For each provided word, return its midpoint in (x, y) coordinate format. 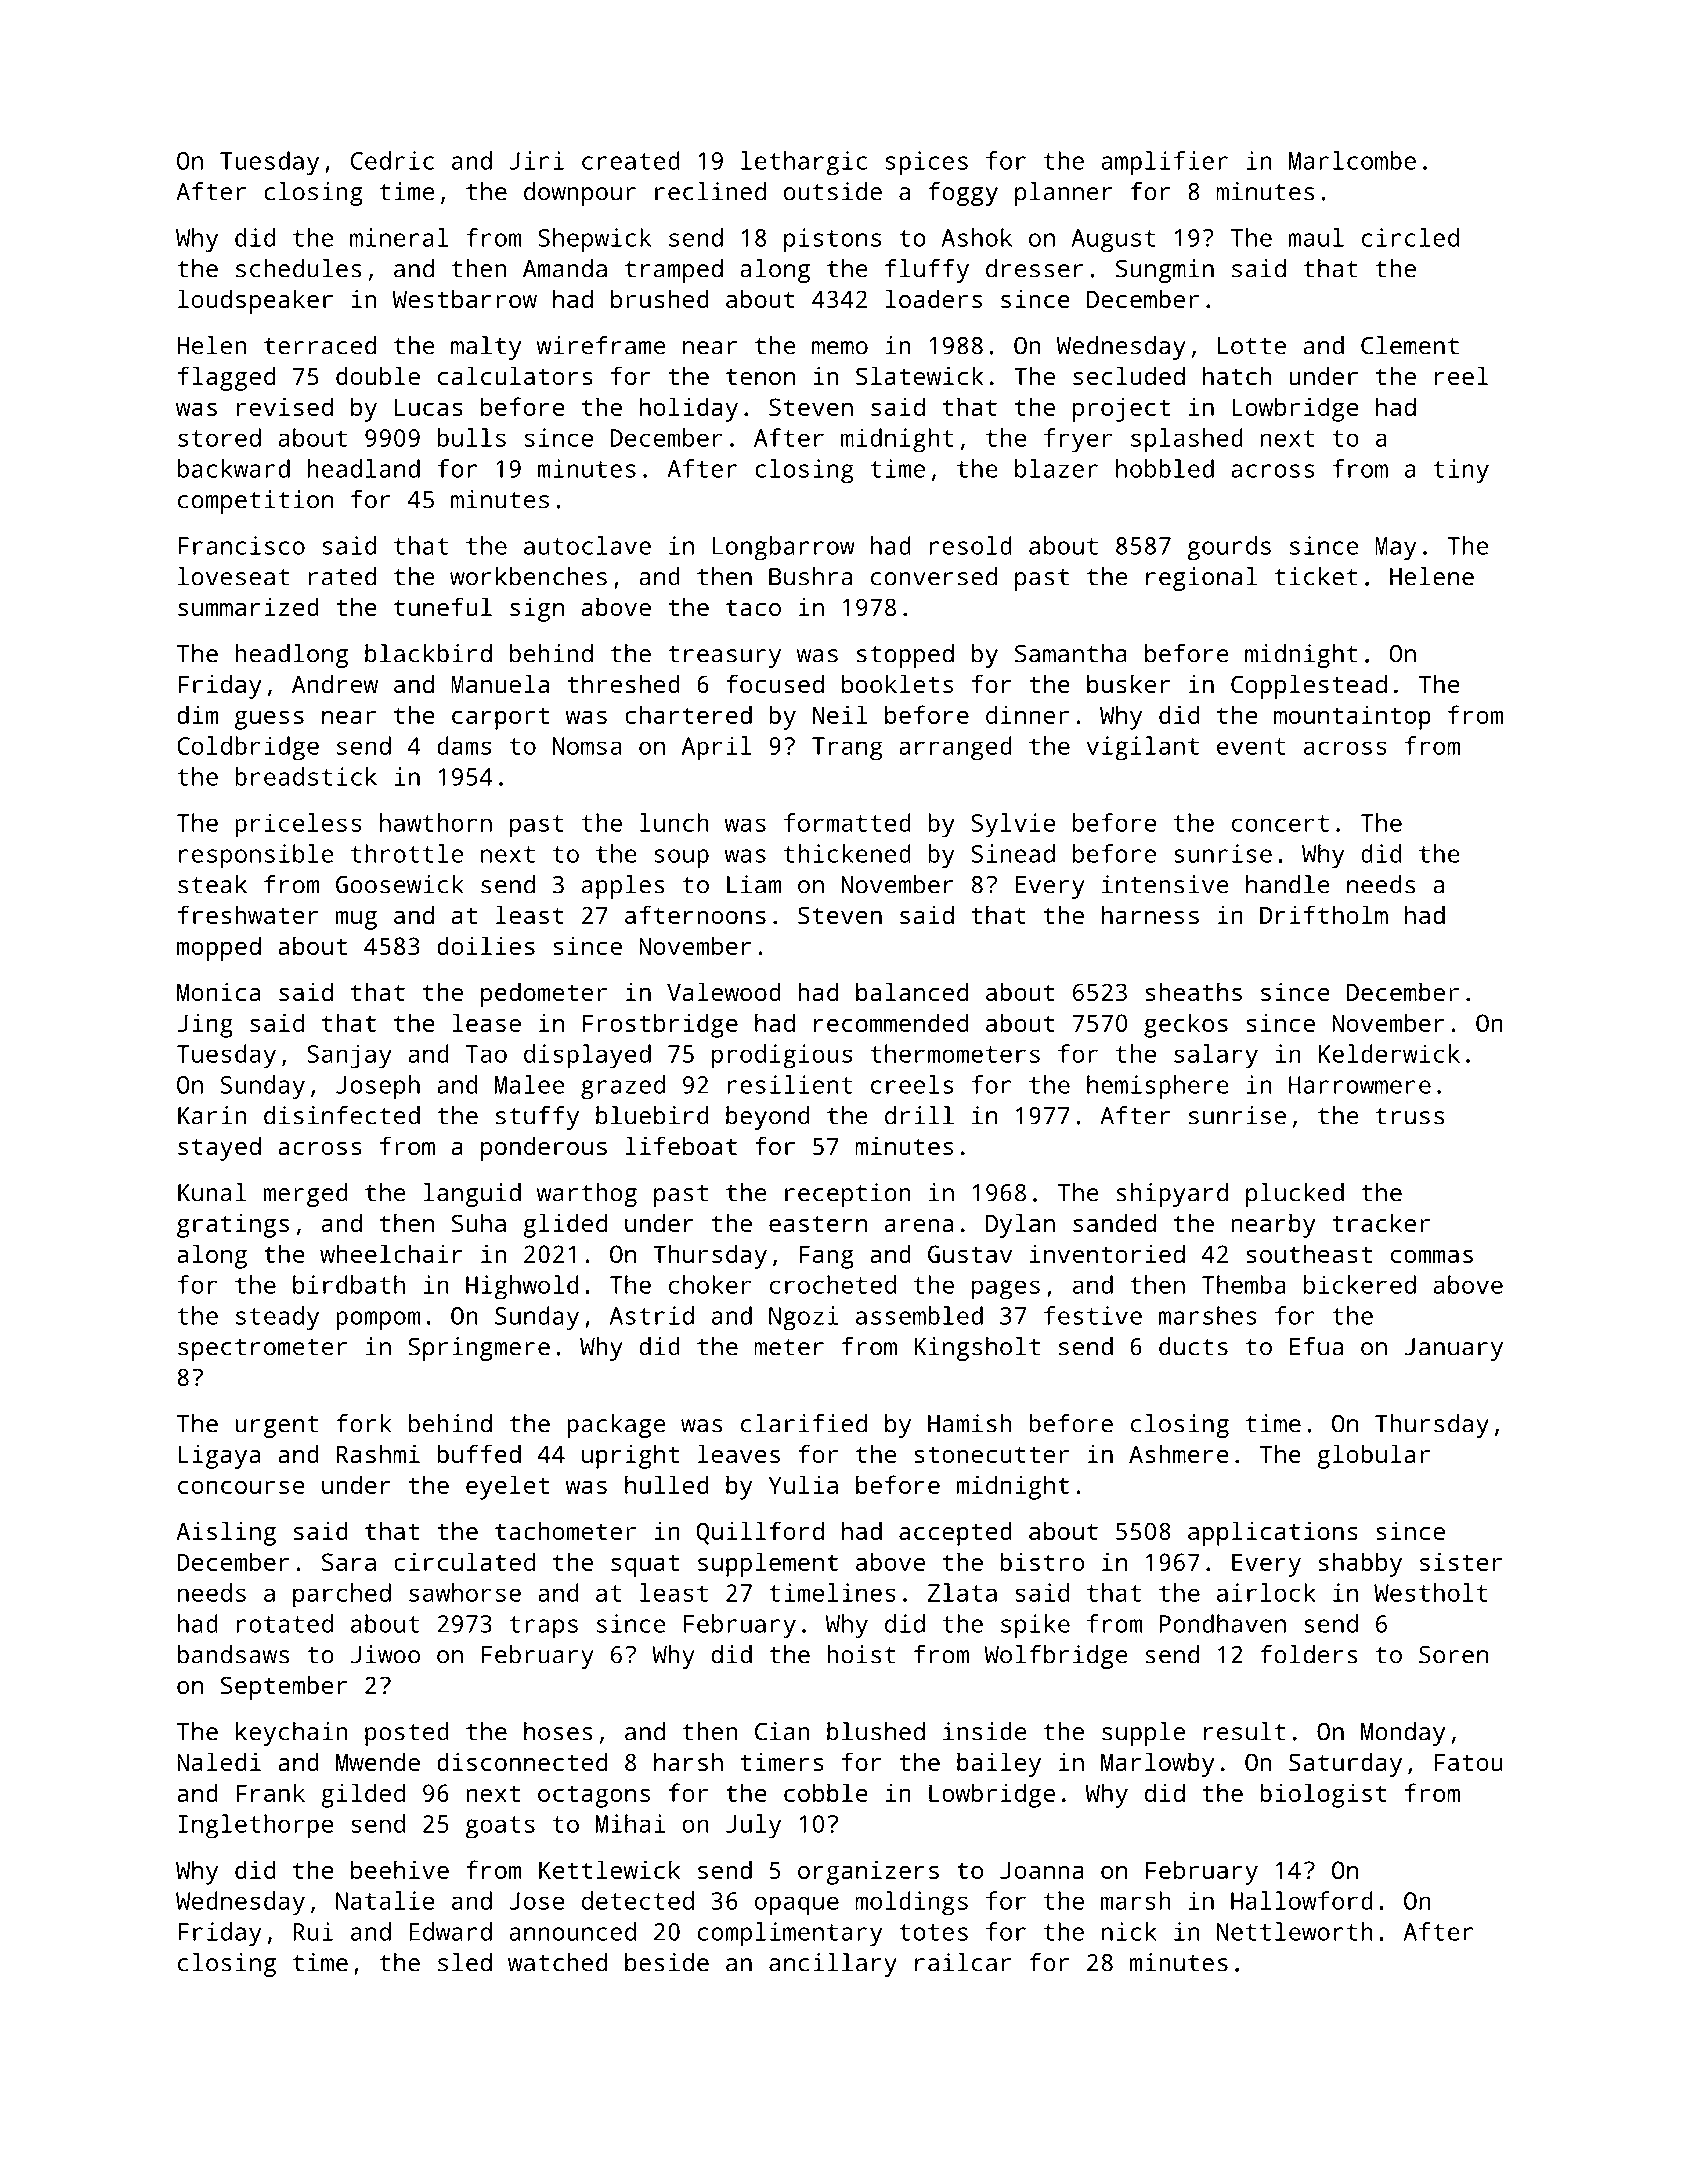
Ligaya (219, 1457)
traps (543, 1627)
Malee (530, 1084)
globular (1373, 1456)
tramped (674, 271)
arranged (955, 748)
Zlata (962, 1592)
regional (1201, 579)
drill (919, 1115)
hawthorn (436, 822)
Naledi (219, 1761)
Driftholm (1324, 914)
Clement (1410, 345)
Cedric (392, 160)
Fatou (1469, 1762)
